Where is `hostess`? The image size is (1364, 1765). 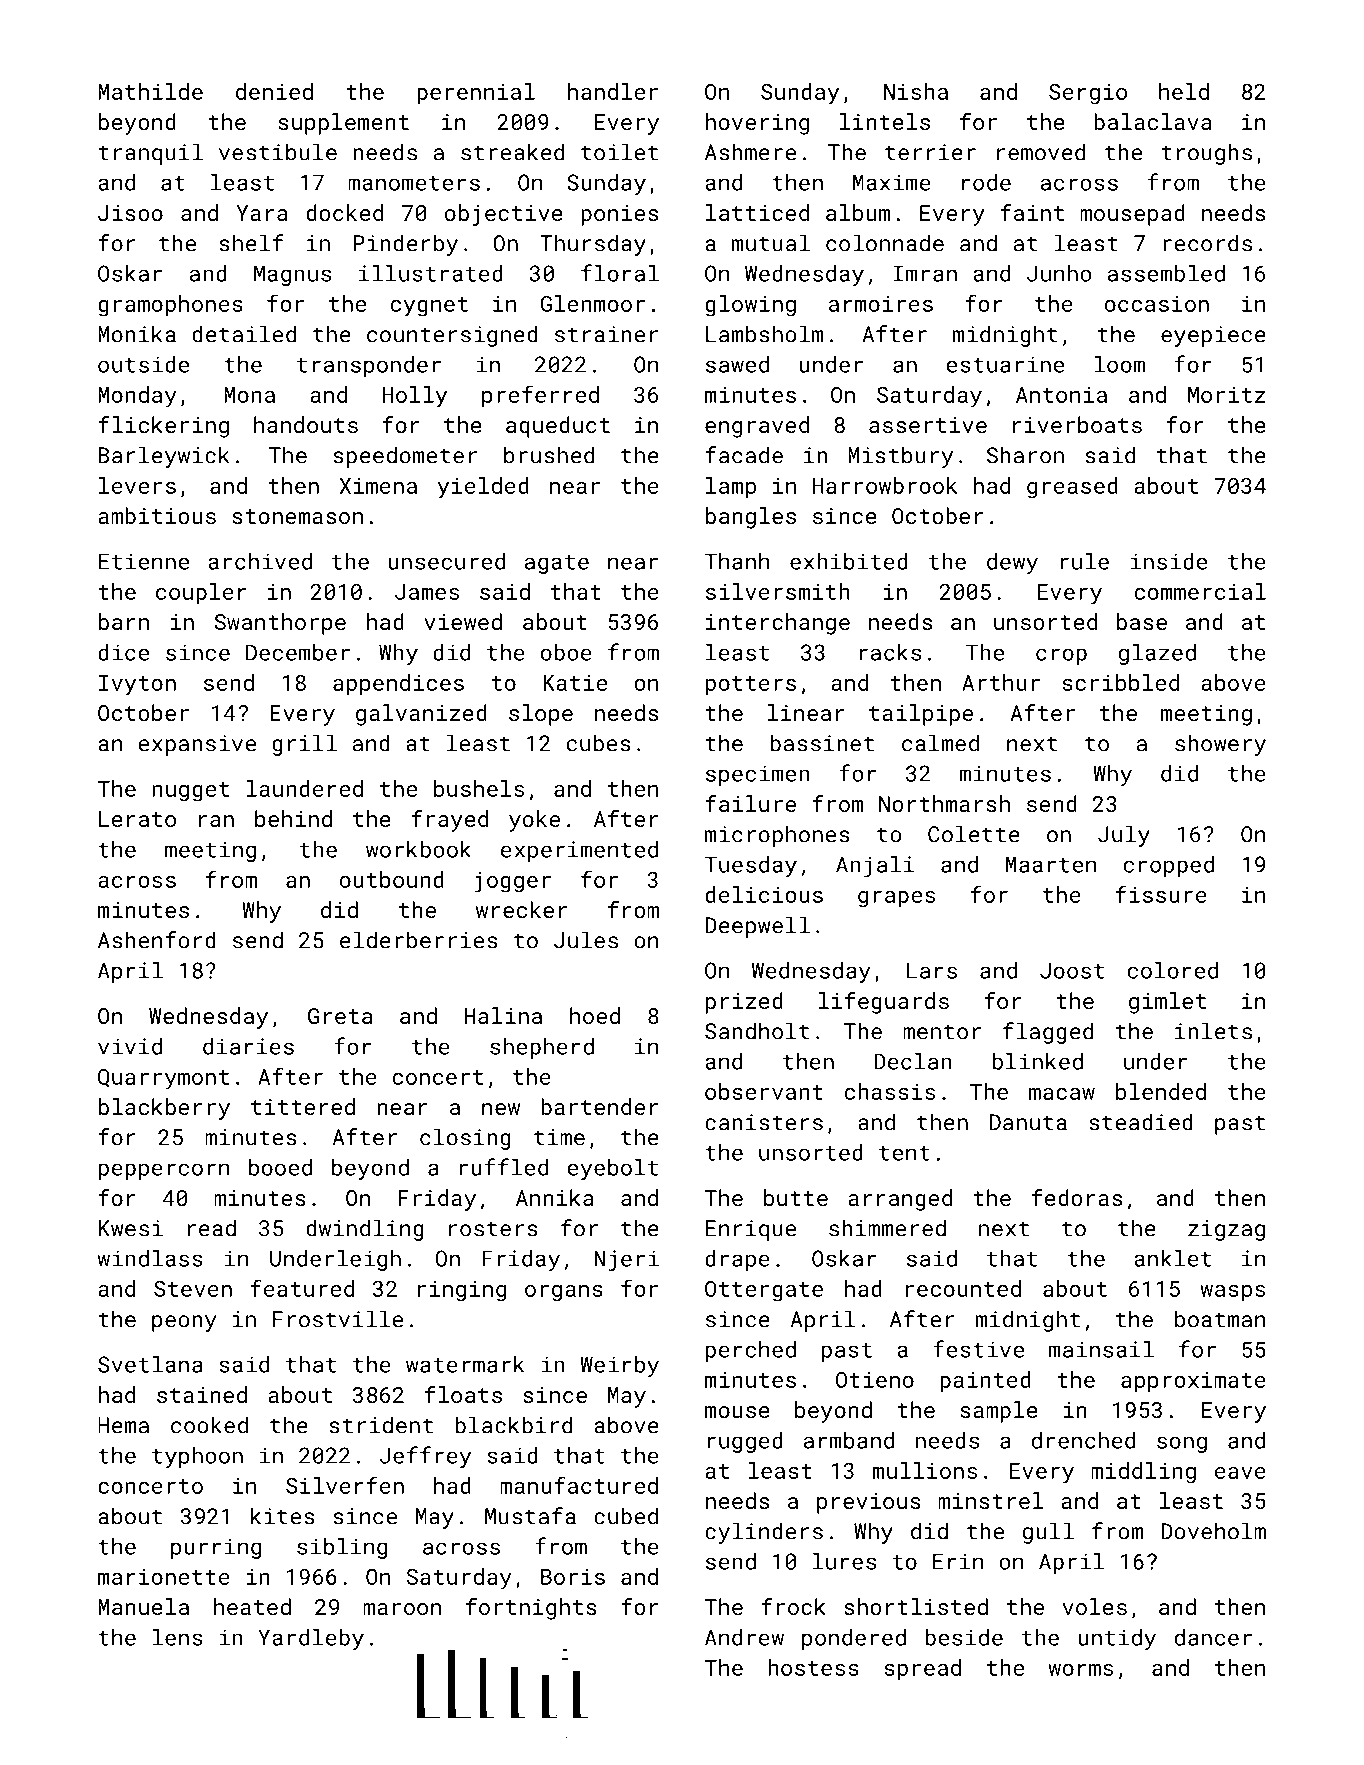 hostess is located at coordinates (813, 1667).
